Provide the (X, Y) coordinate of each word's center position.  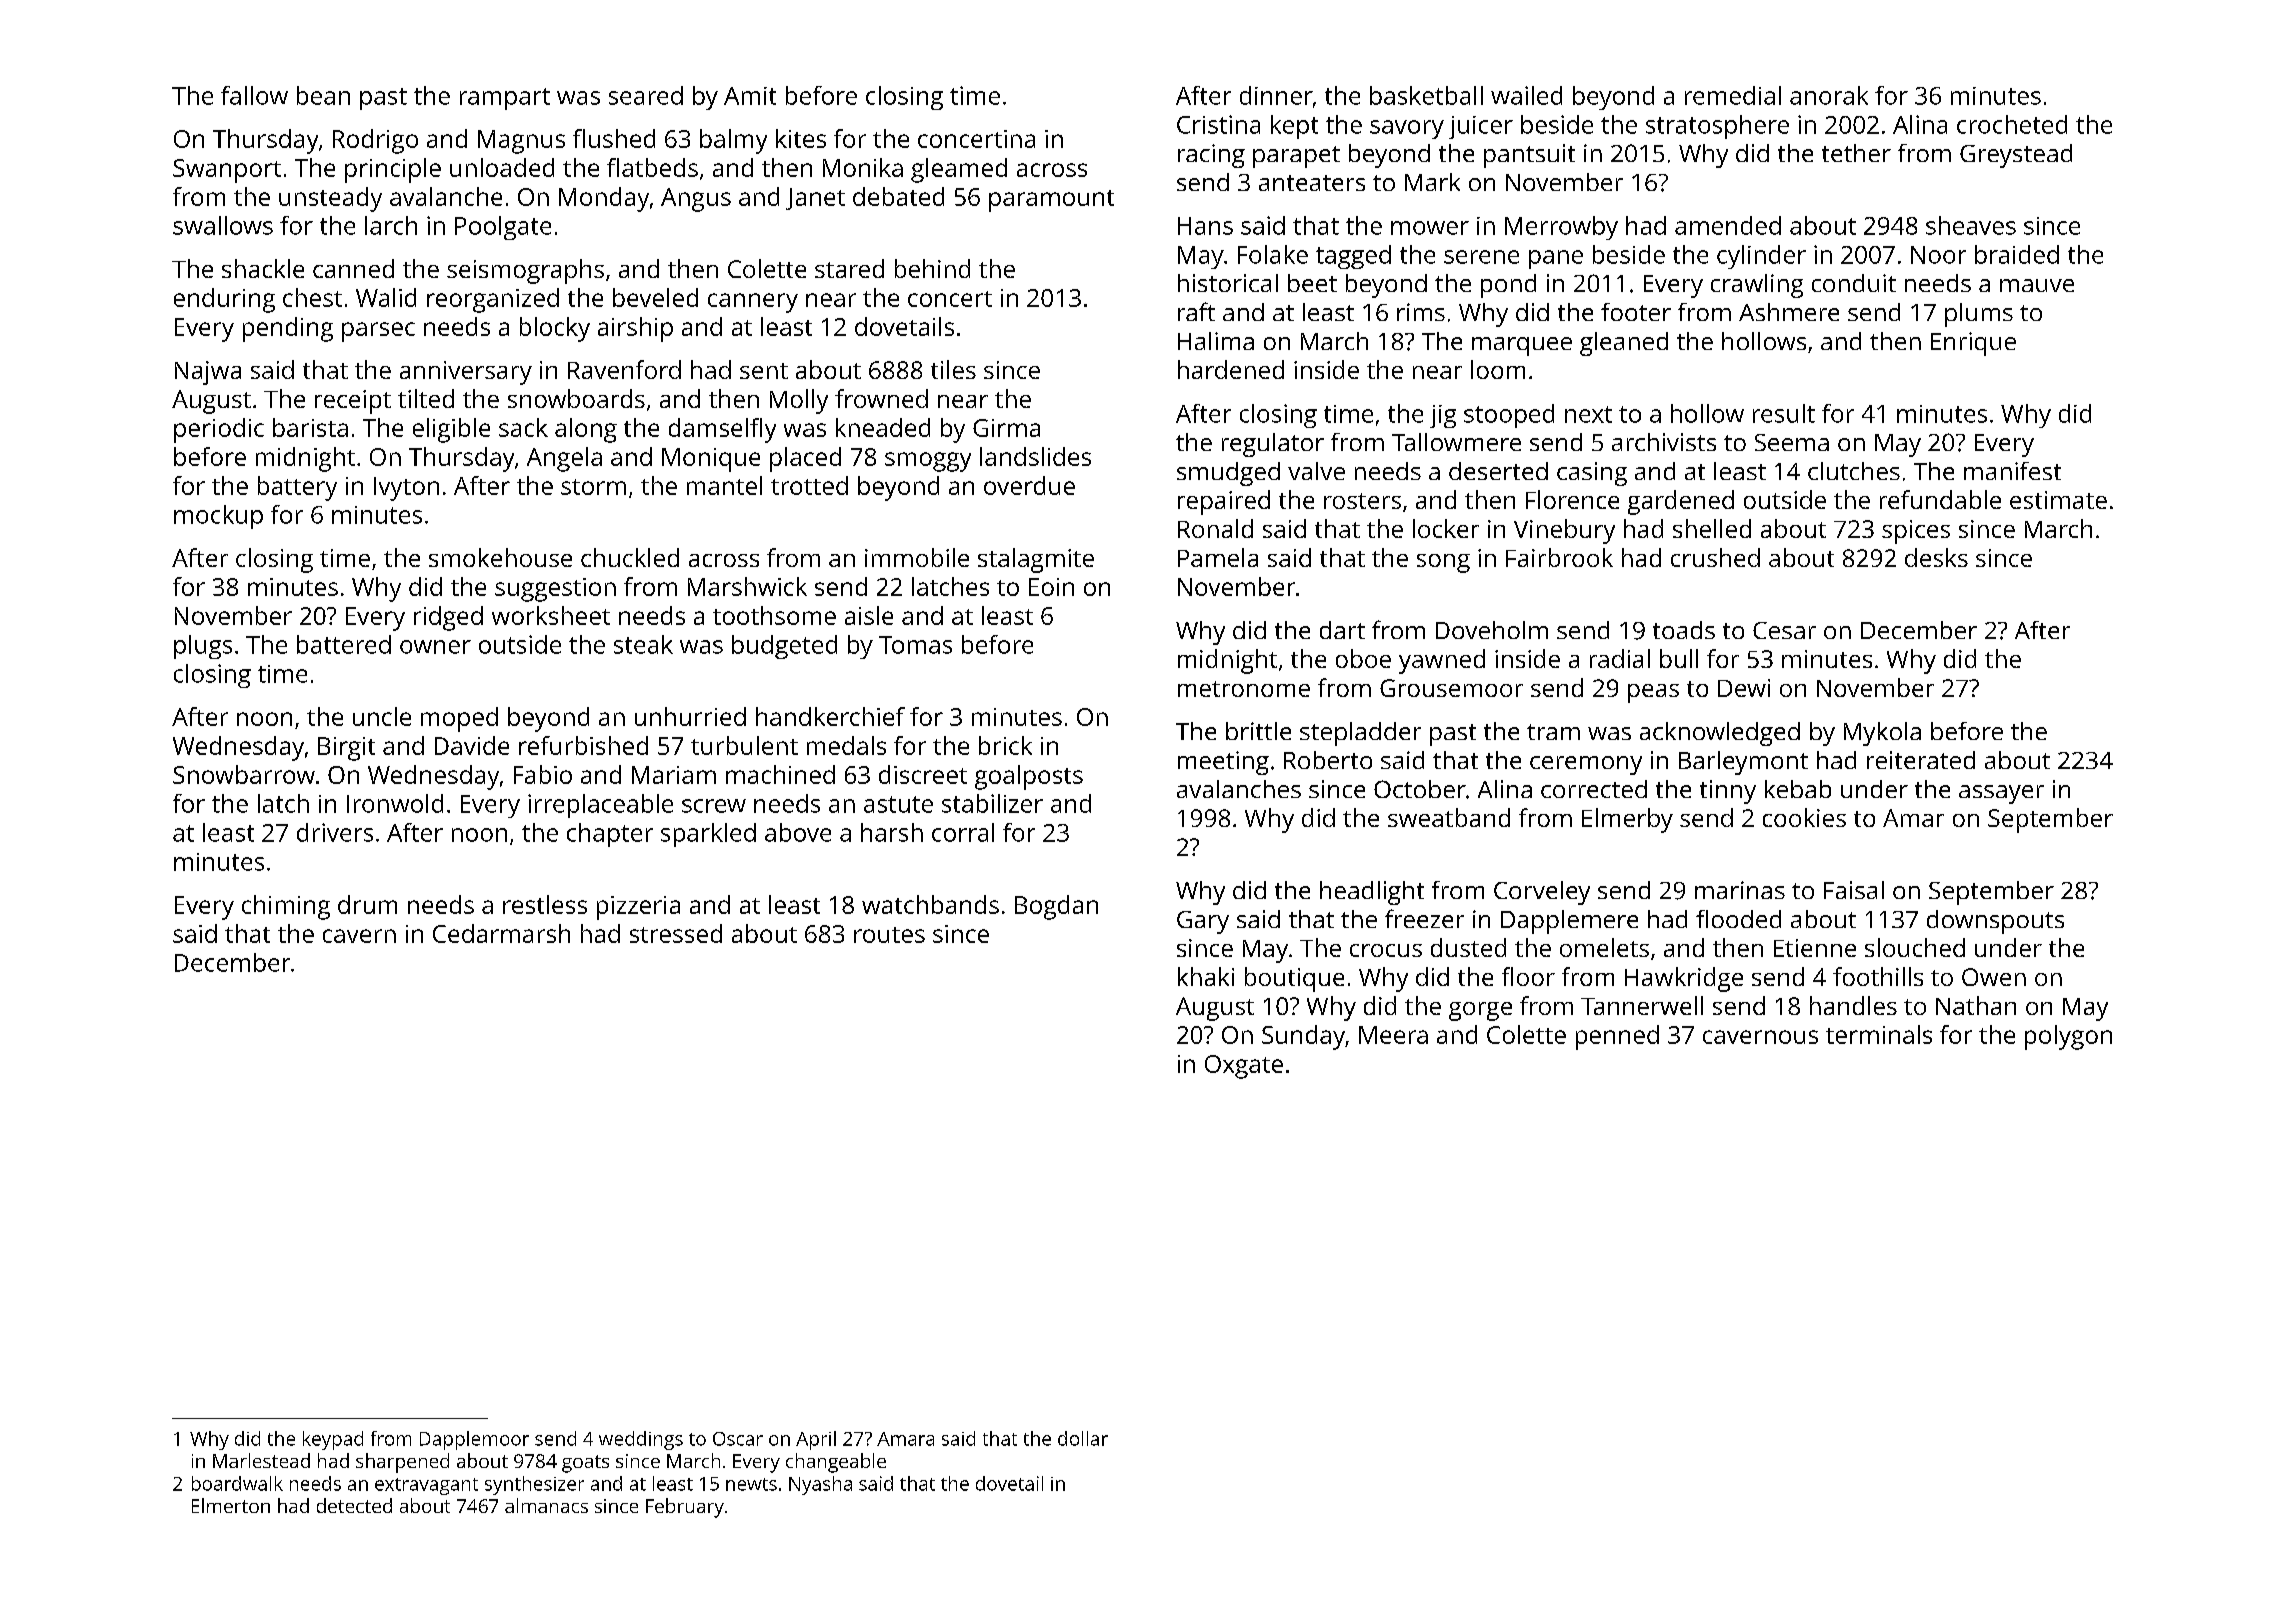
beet (1312, 283)
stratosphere (1717, 127)
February (685, 1508)
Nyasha (820, 1485)
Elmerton (231, 1505)
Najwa (208, 373)
